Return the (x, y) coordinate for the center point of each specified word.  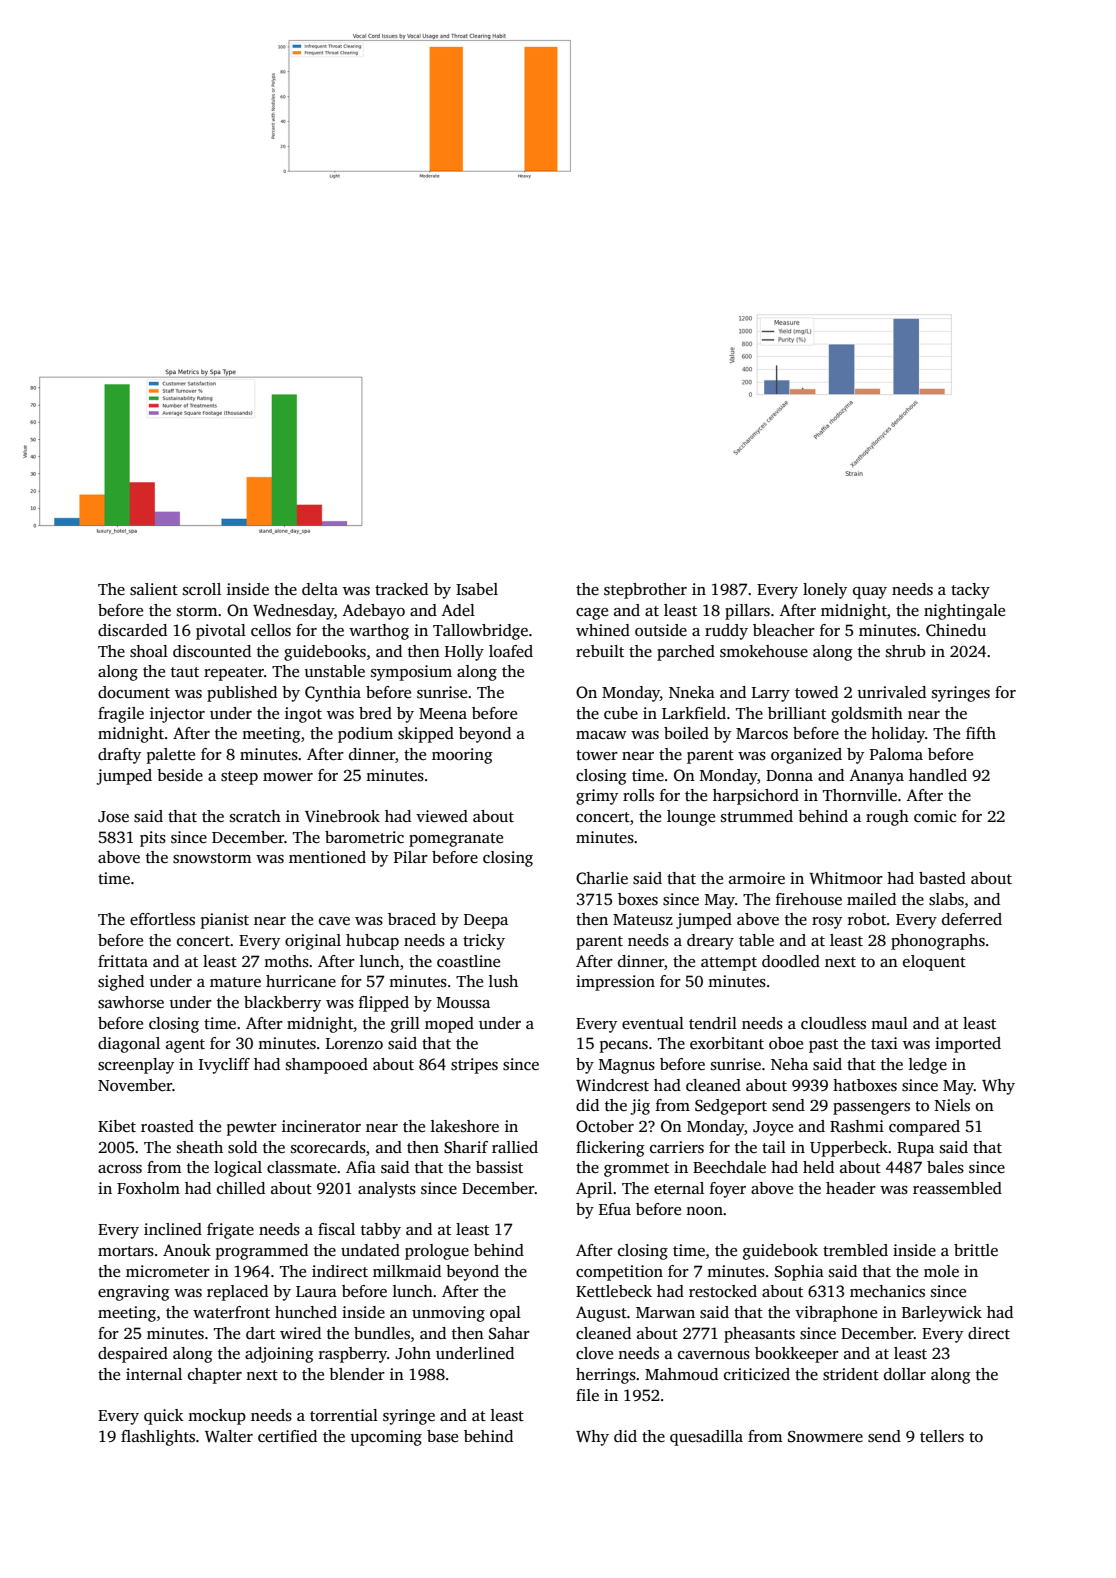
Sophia (799, 1273)
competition (619, 1273)
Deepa (486, 921)
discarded (132, 630)
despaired (133, 1355)
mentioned (327, 857)
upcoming (386, 1438)
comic (935, 816)
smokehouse (764, 651)
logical (238, 1169)
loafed (511, 651)
